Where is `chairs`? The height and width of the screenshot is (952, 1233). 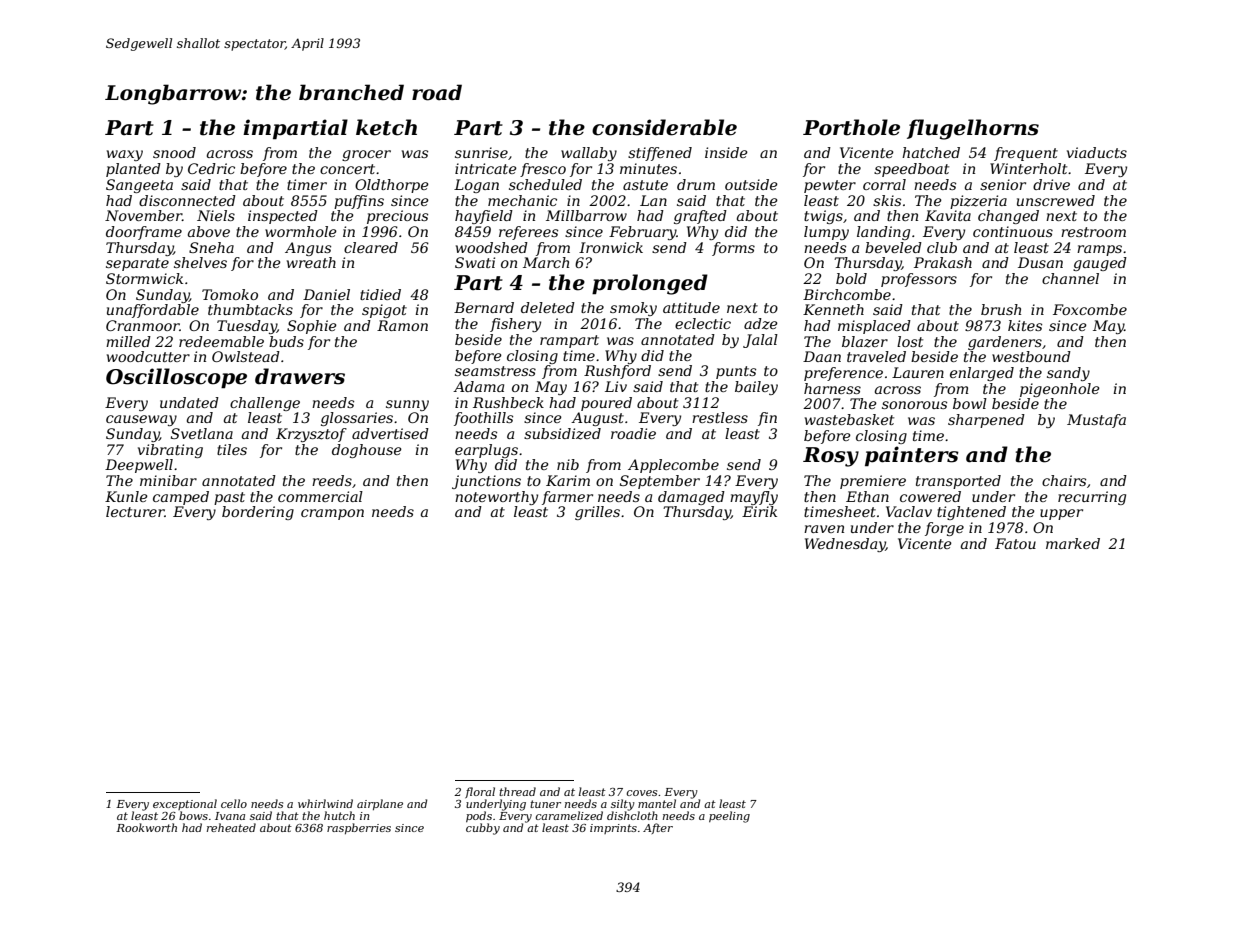 chairs is located at coordinates (1064, 480).
